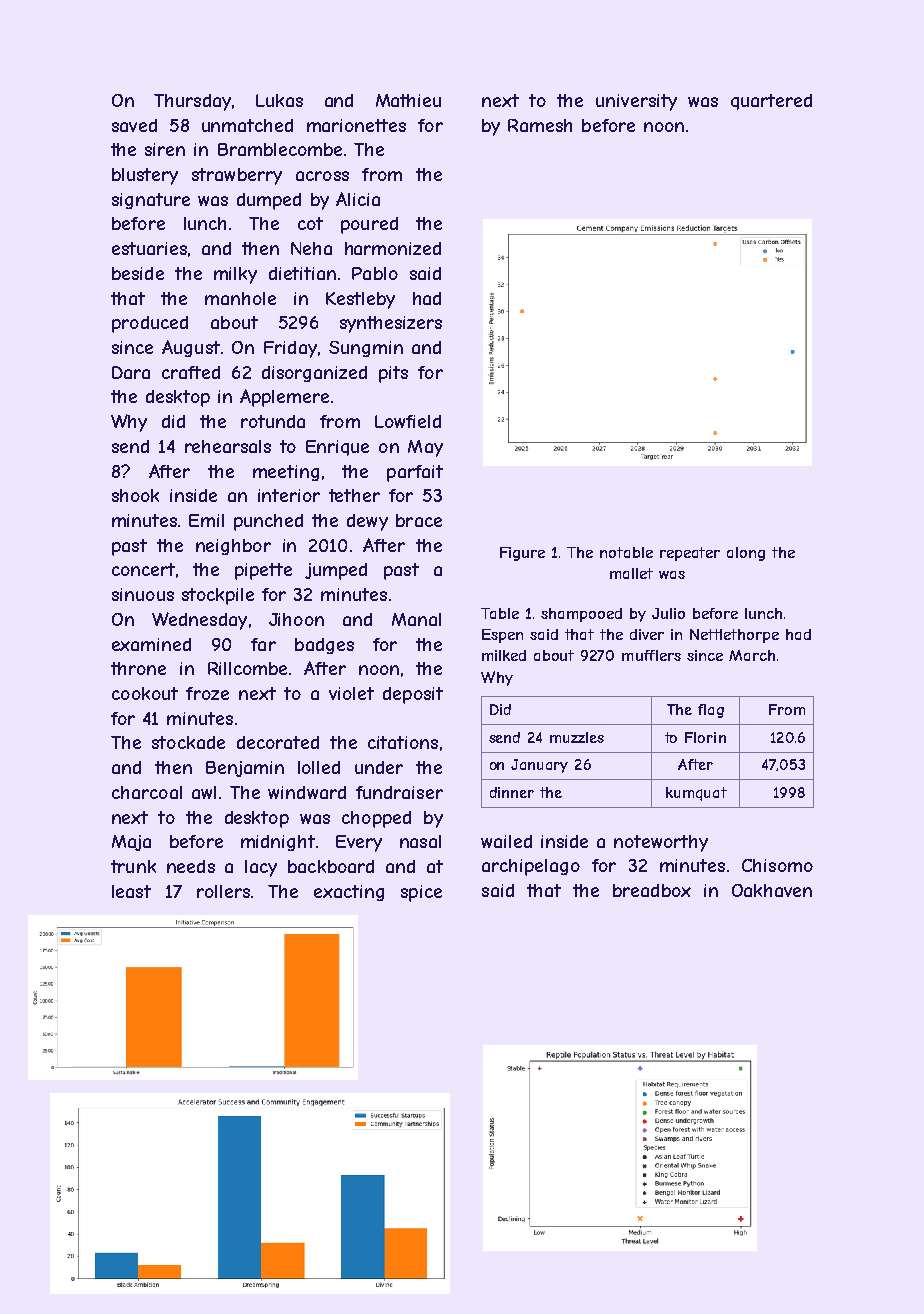 This document has height=1314, width=924. Describe the element at coordinates (631, 573) in the document. I see `mallet` at that location.
